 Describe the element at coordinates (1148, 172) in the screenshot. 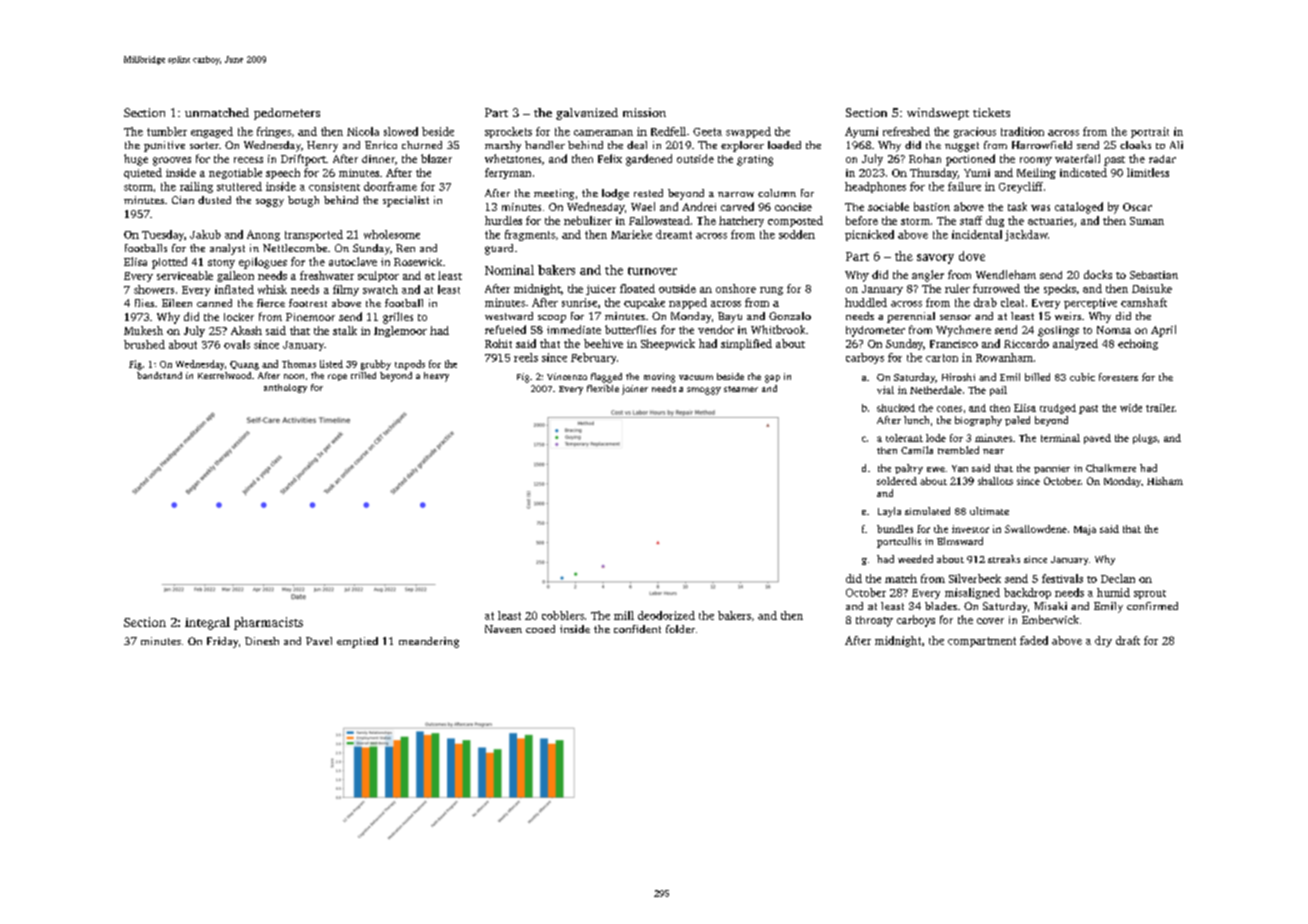

I see `limitless` at that location.
